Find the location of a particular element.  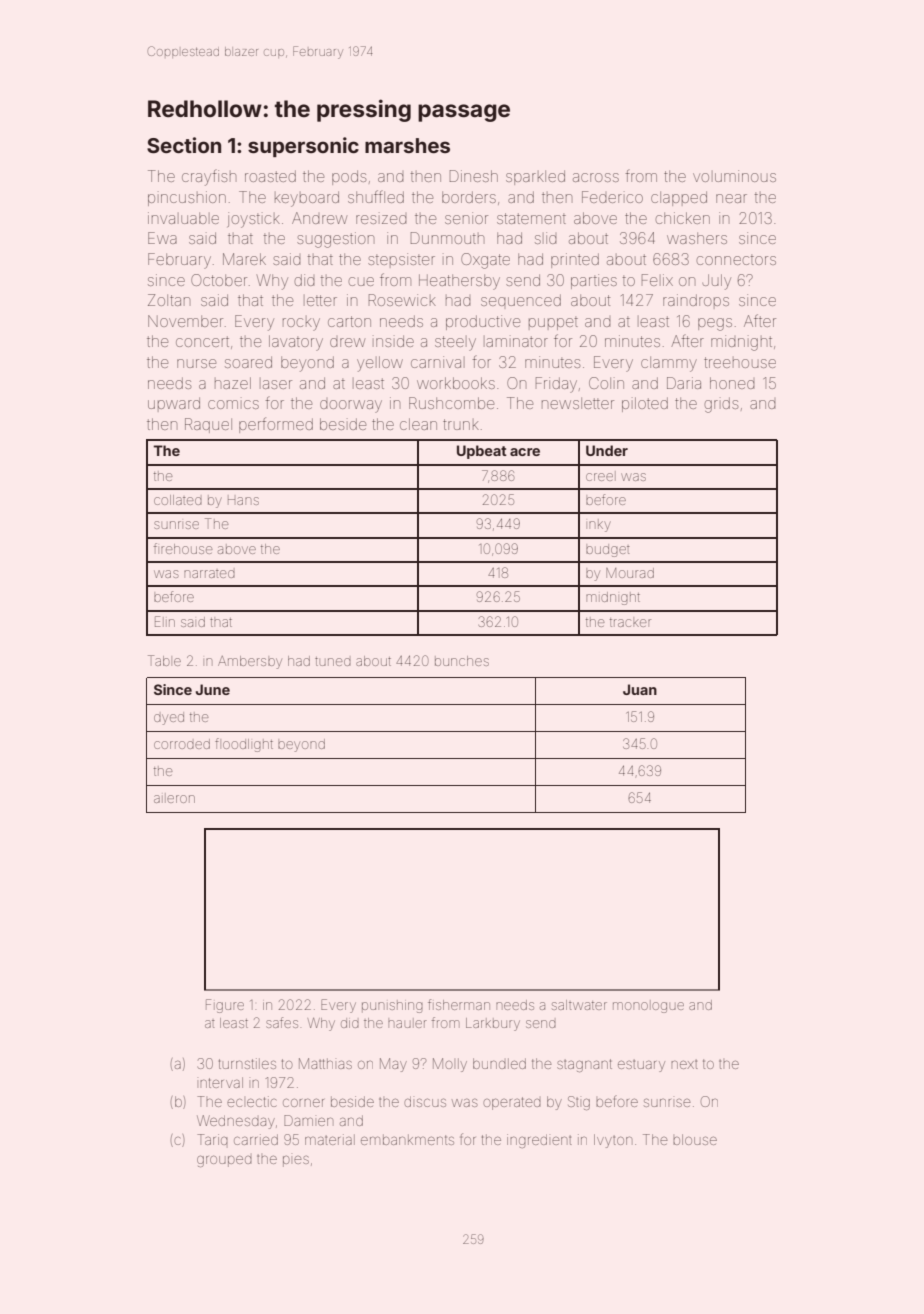

monologue is located at coordinates (648, 1006).
